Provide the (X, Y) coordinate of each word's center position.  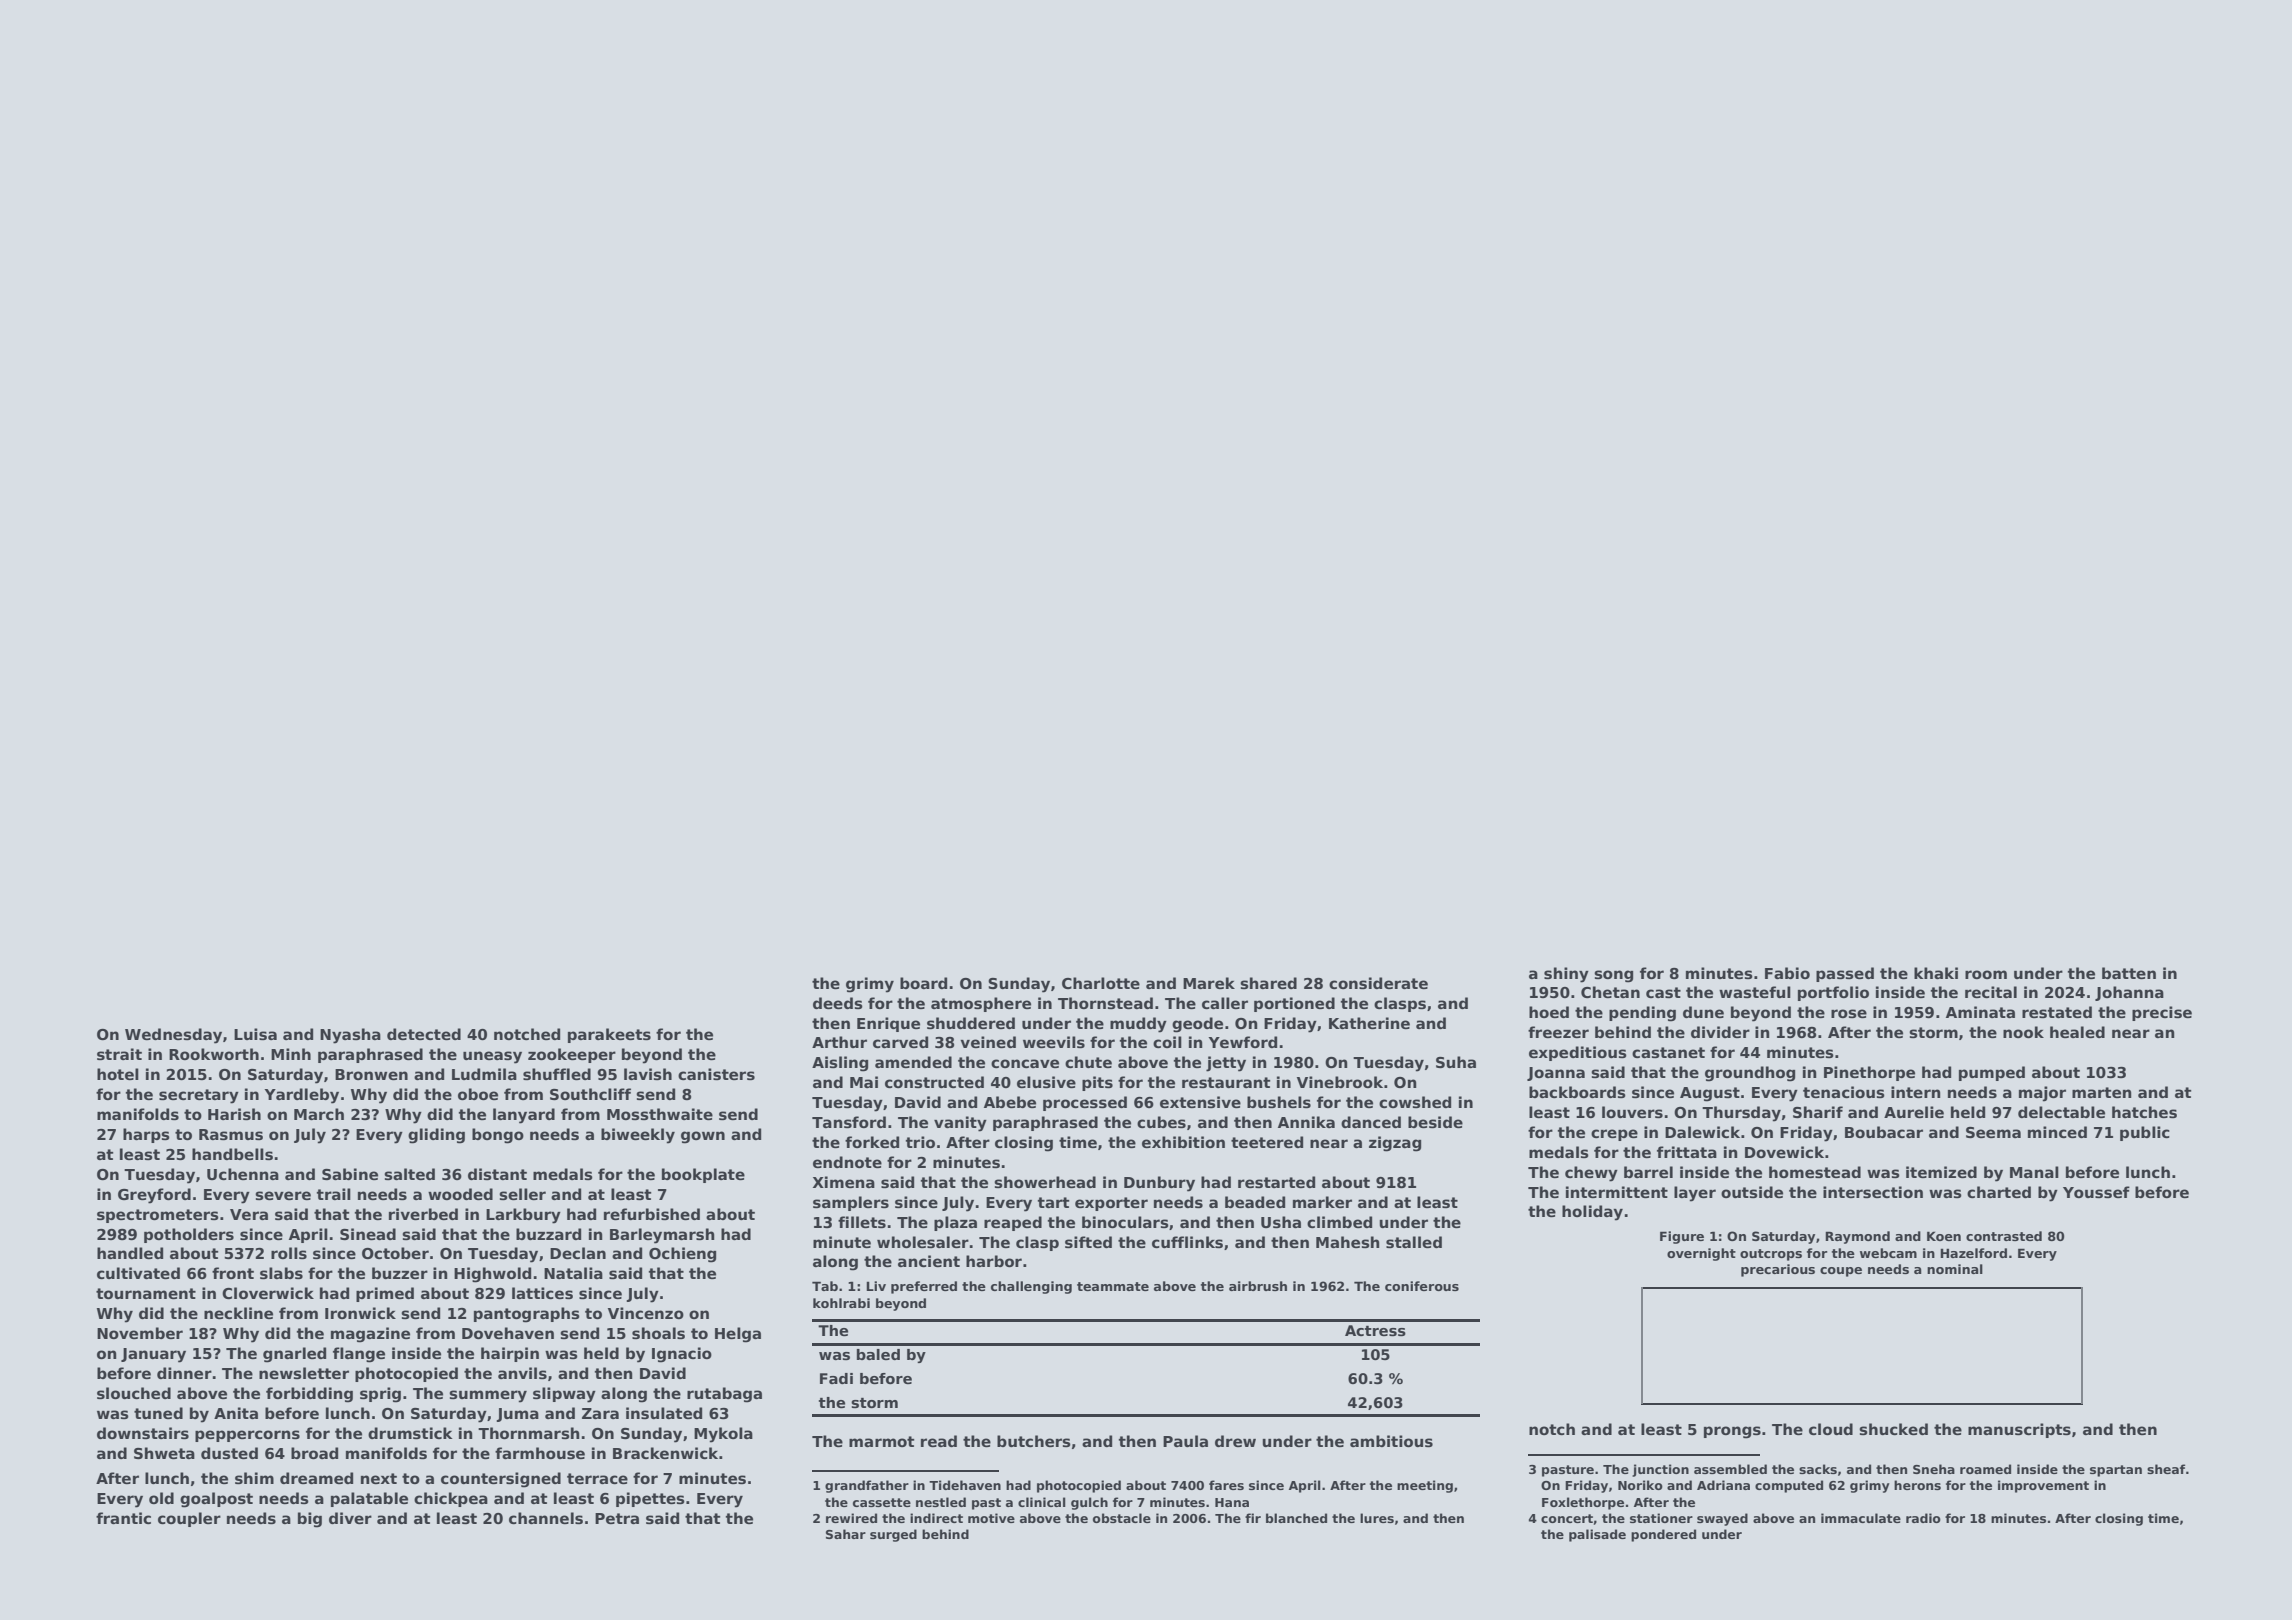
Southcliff (590, 1094)
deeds (838, 1003)
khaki (1936, 973)
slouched (134, 1393)
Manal (2034, 1172)
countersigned (501, 1480)
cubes (1161, 1122)
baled (878, 1354)
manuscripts (2019, 1430)
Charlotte (1101, 983)
